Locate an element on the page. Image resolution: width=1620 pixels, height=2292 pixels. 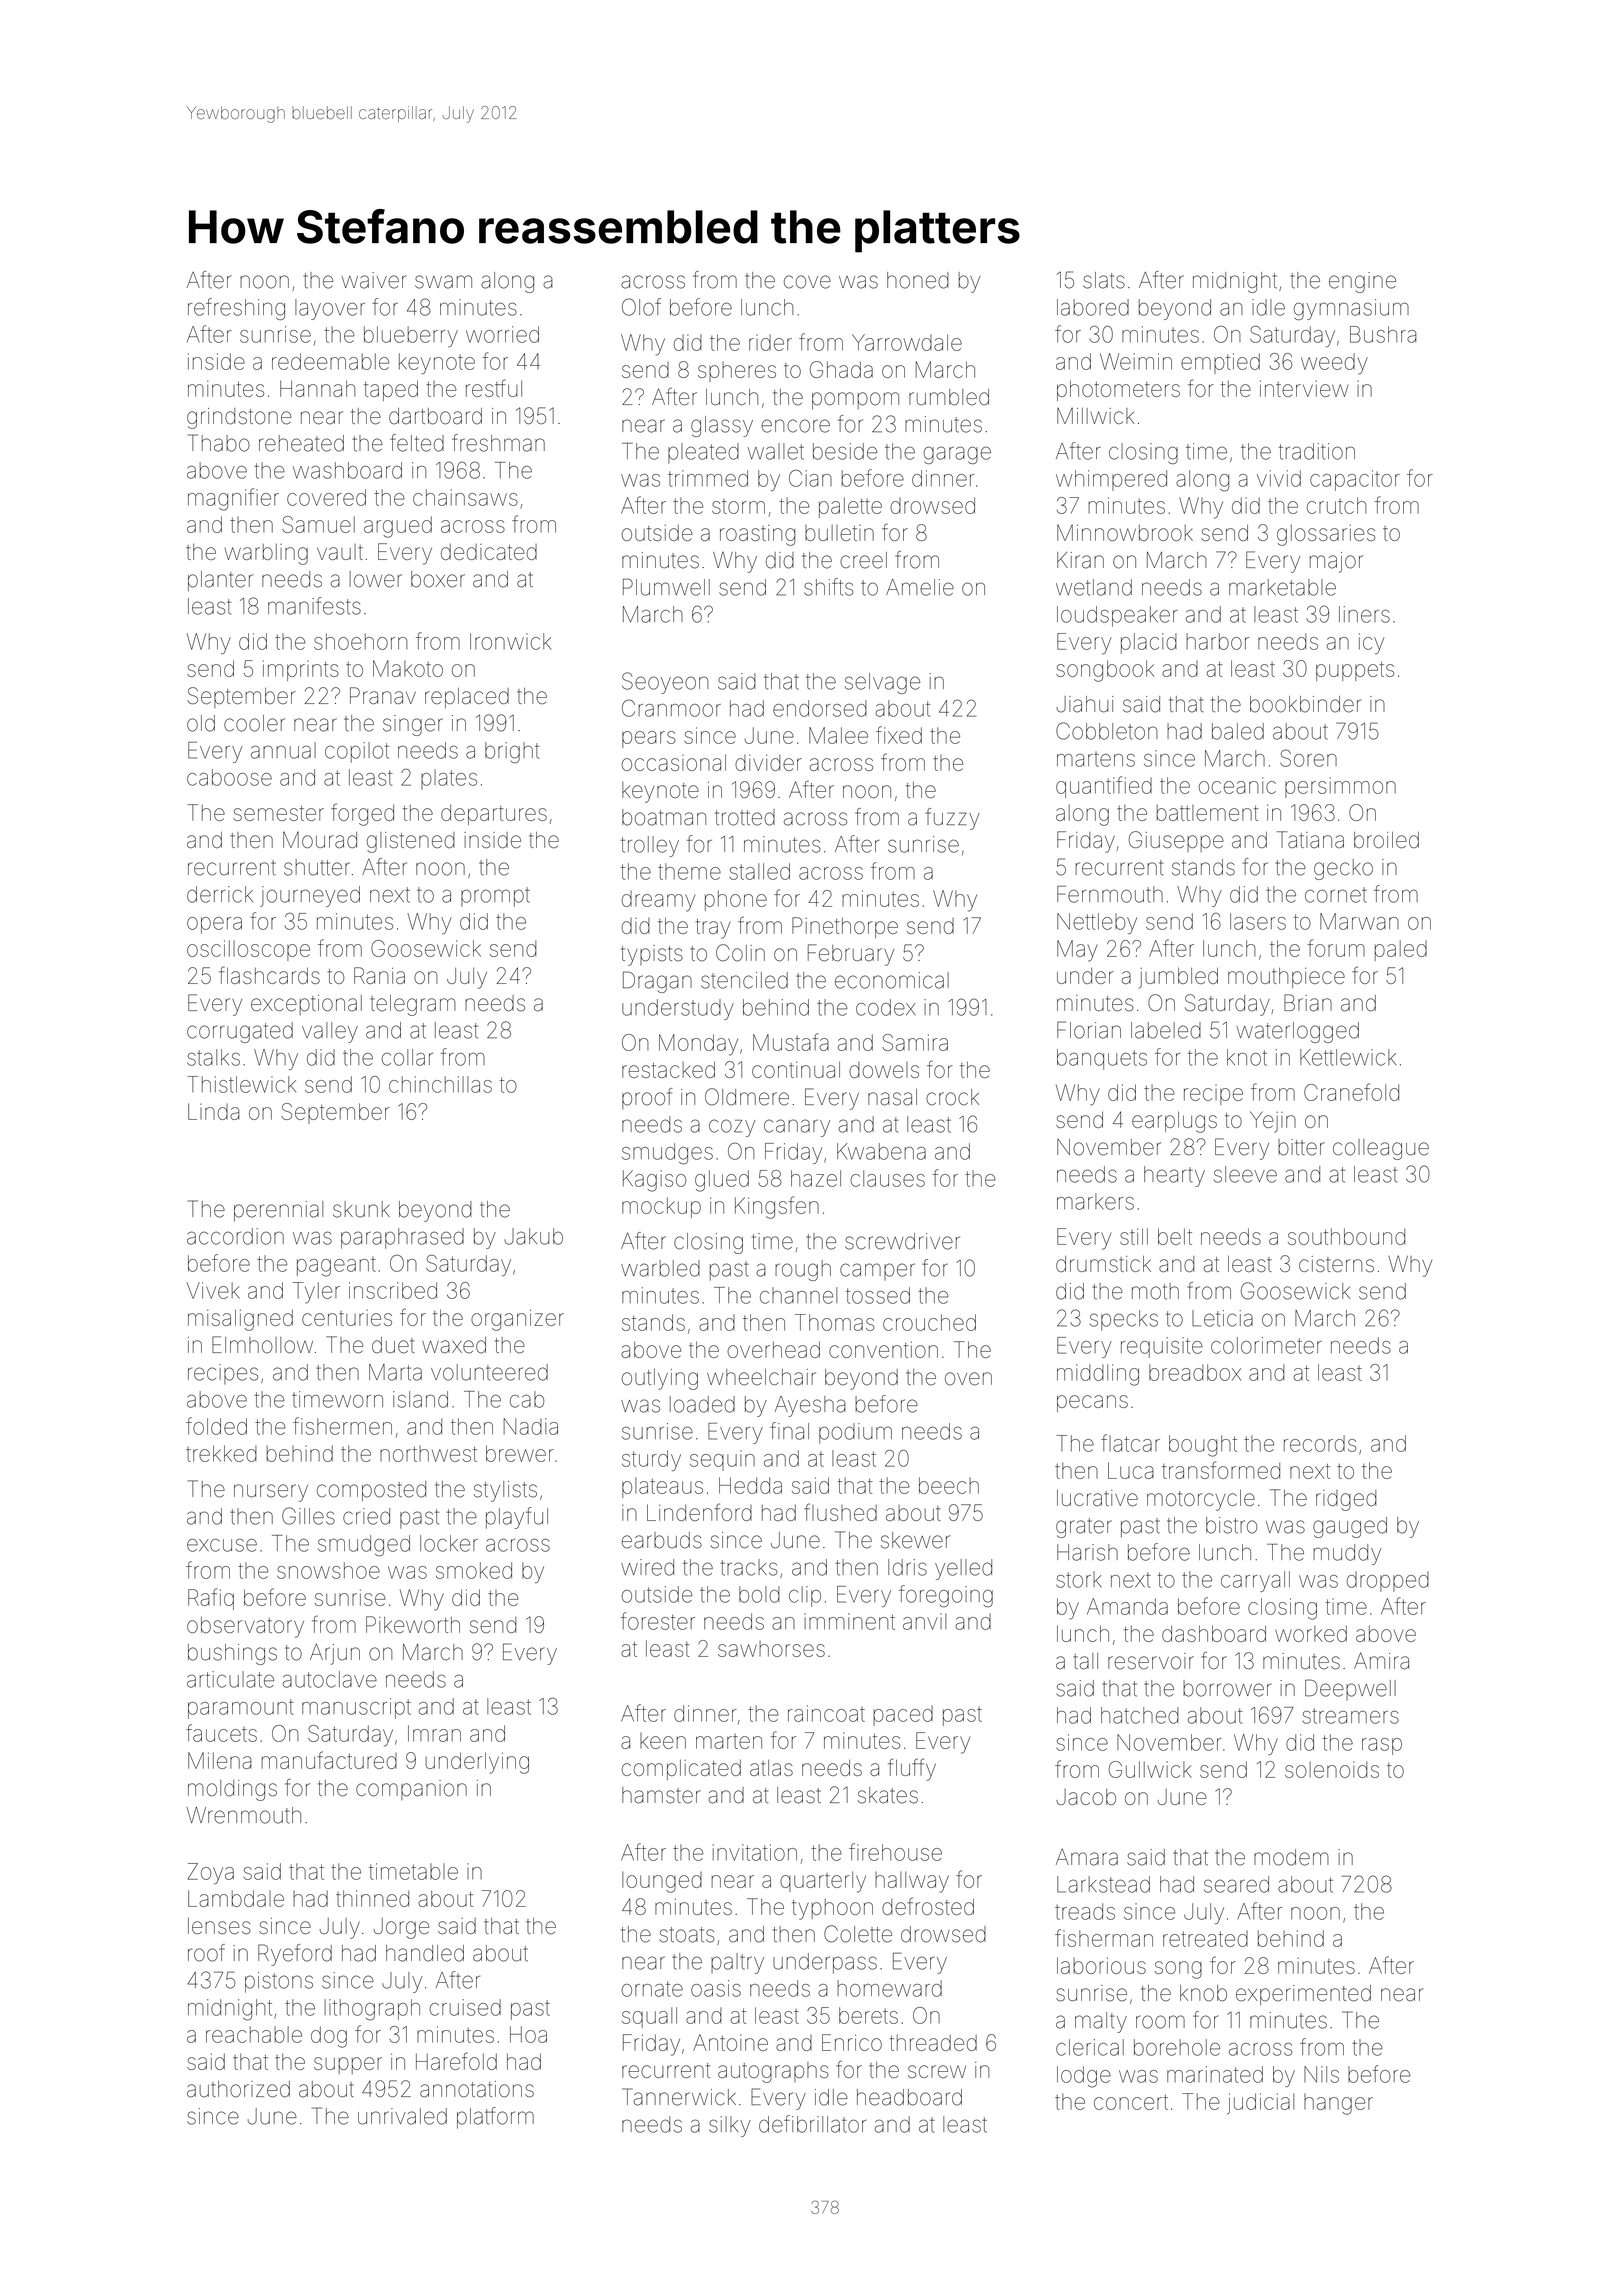
shoehorn is located at coordinates (360, 641).
